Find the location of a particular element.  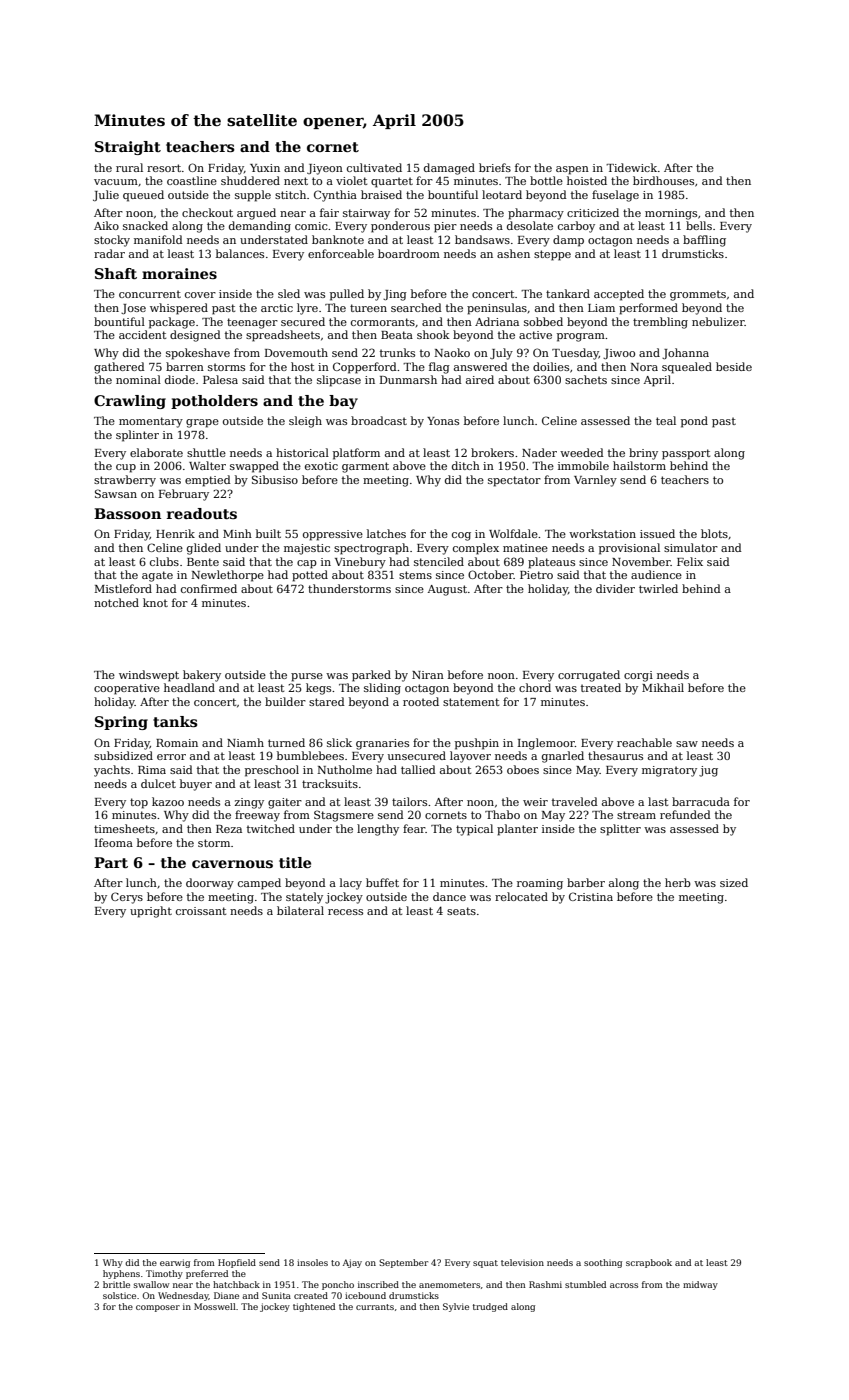

lacy is located at coordinates (351, 884).
